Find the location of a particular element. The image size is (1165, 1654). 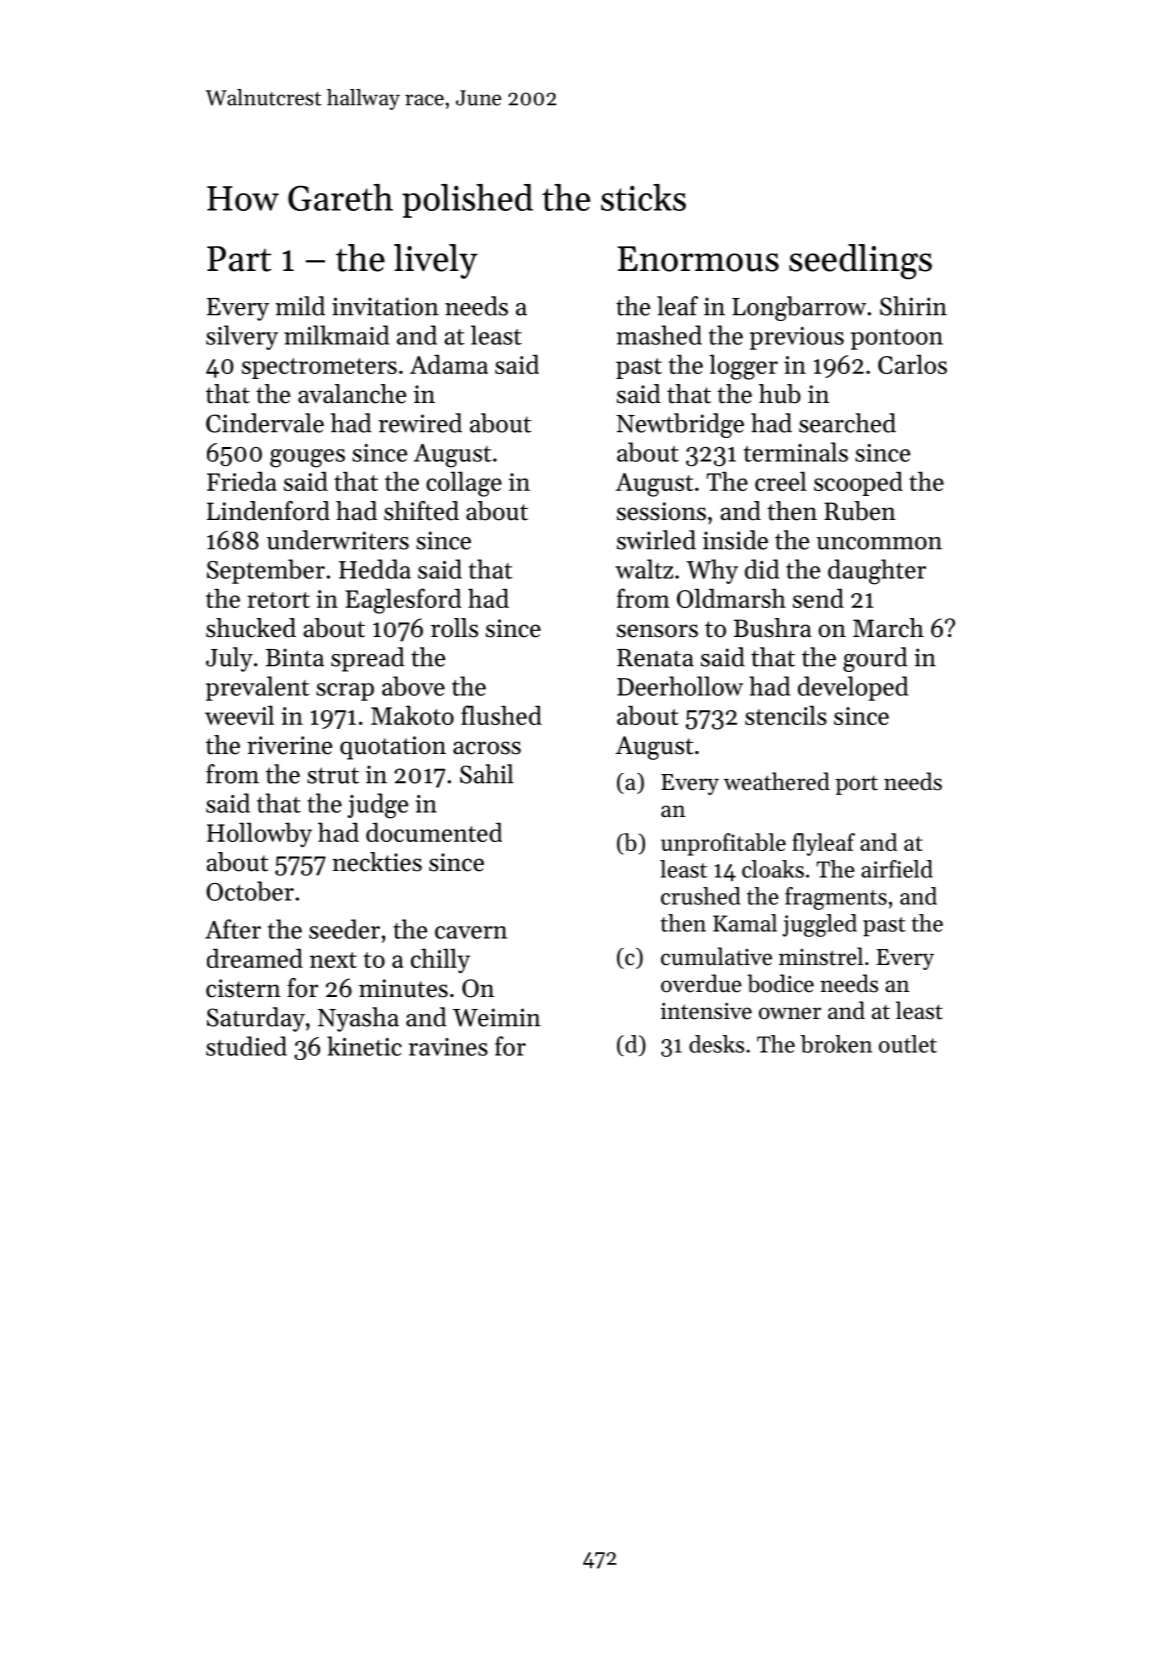

Weimin is located at coordinates (497, 1017).
